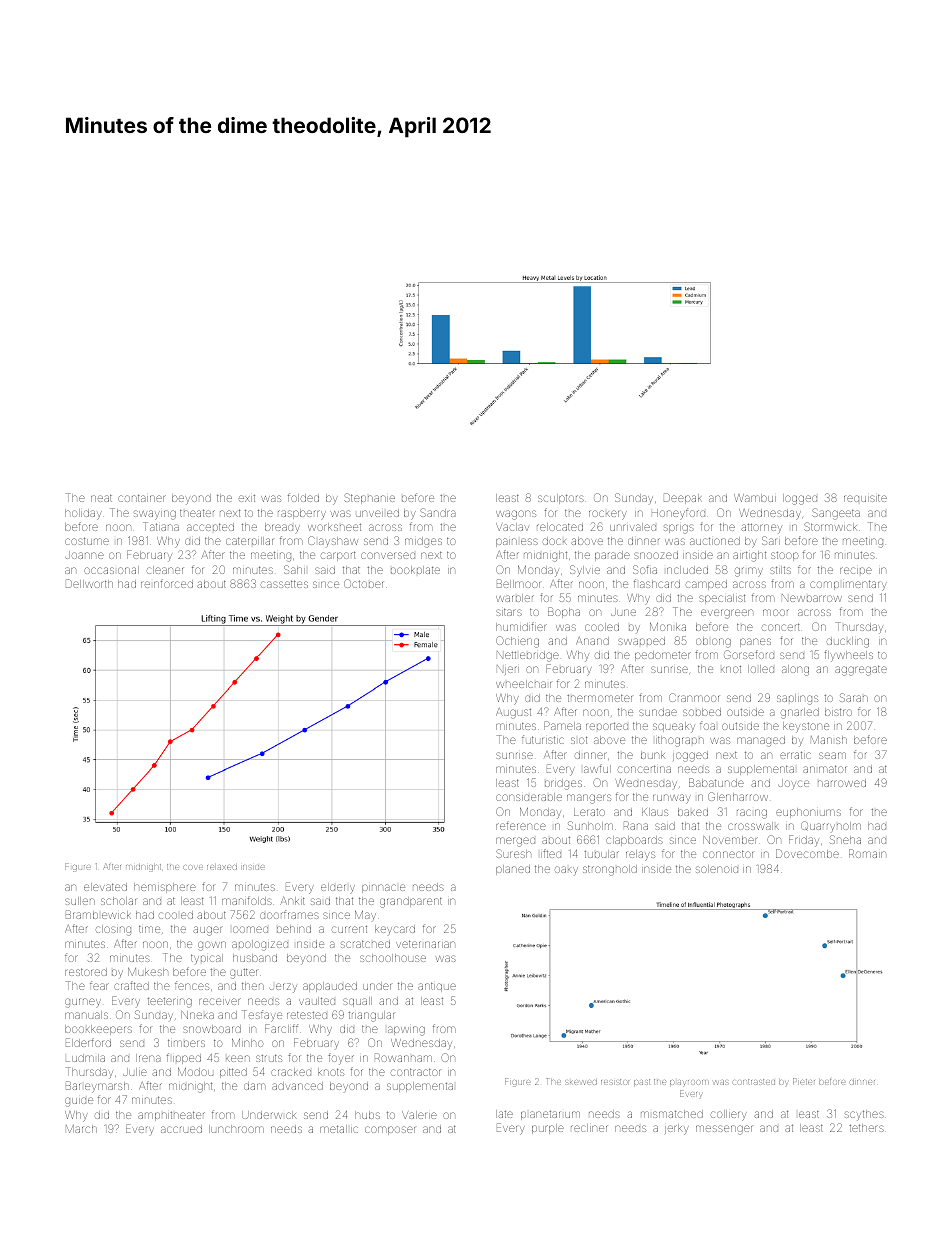 This image has width=952, height=1233. I want to click on Sandra, so click(438, 512).
